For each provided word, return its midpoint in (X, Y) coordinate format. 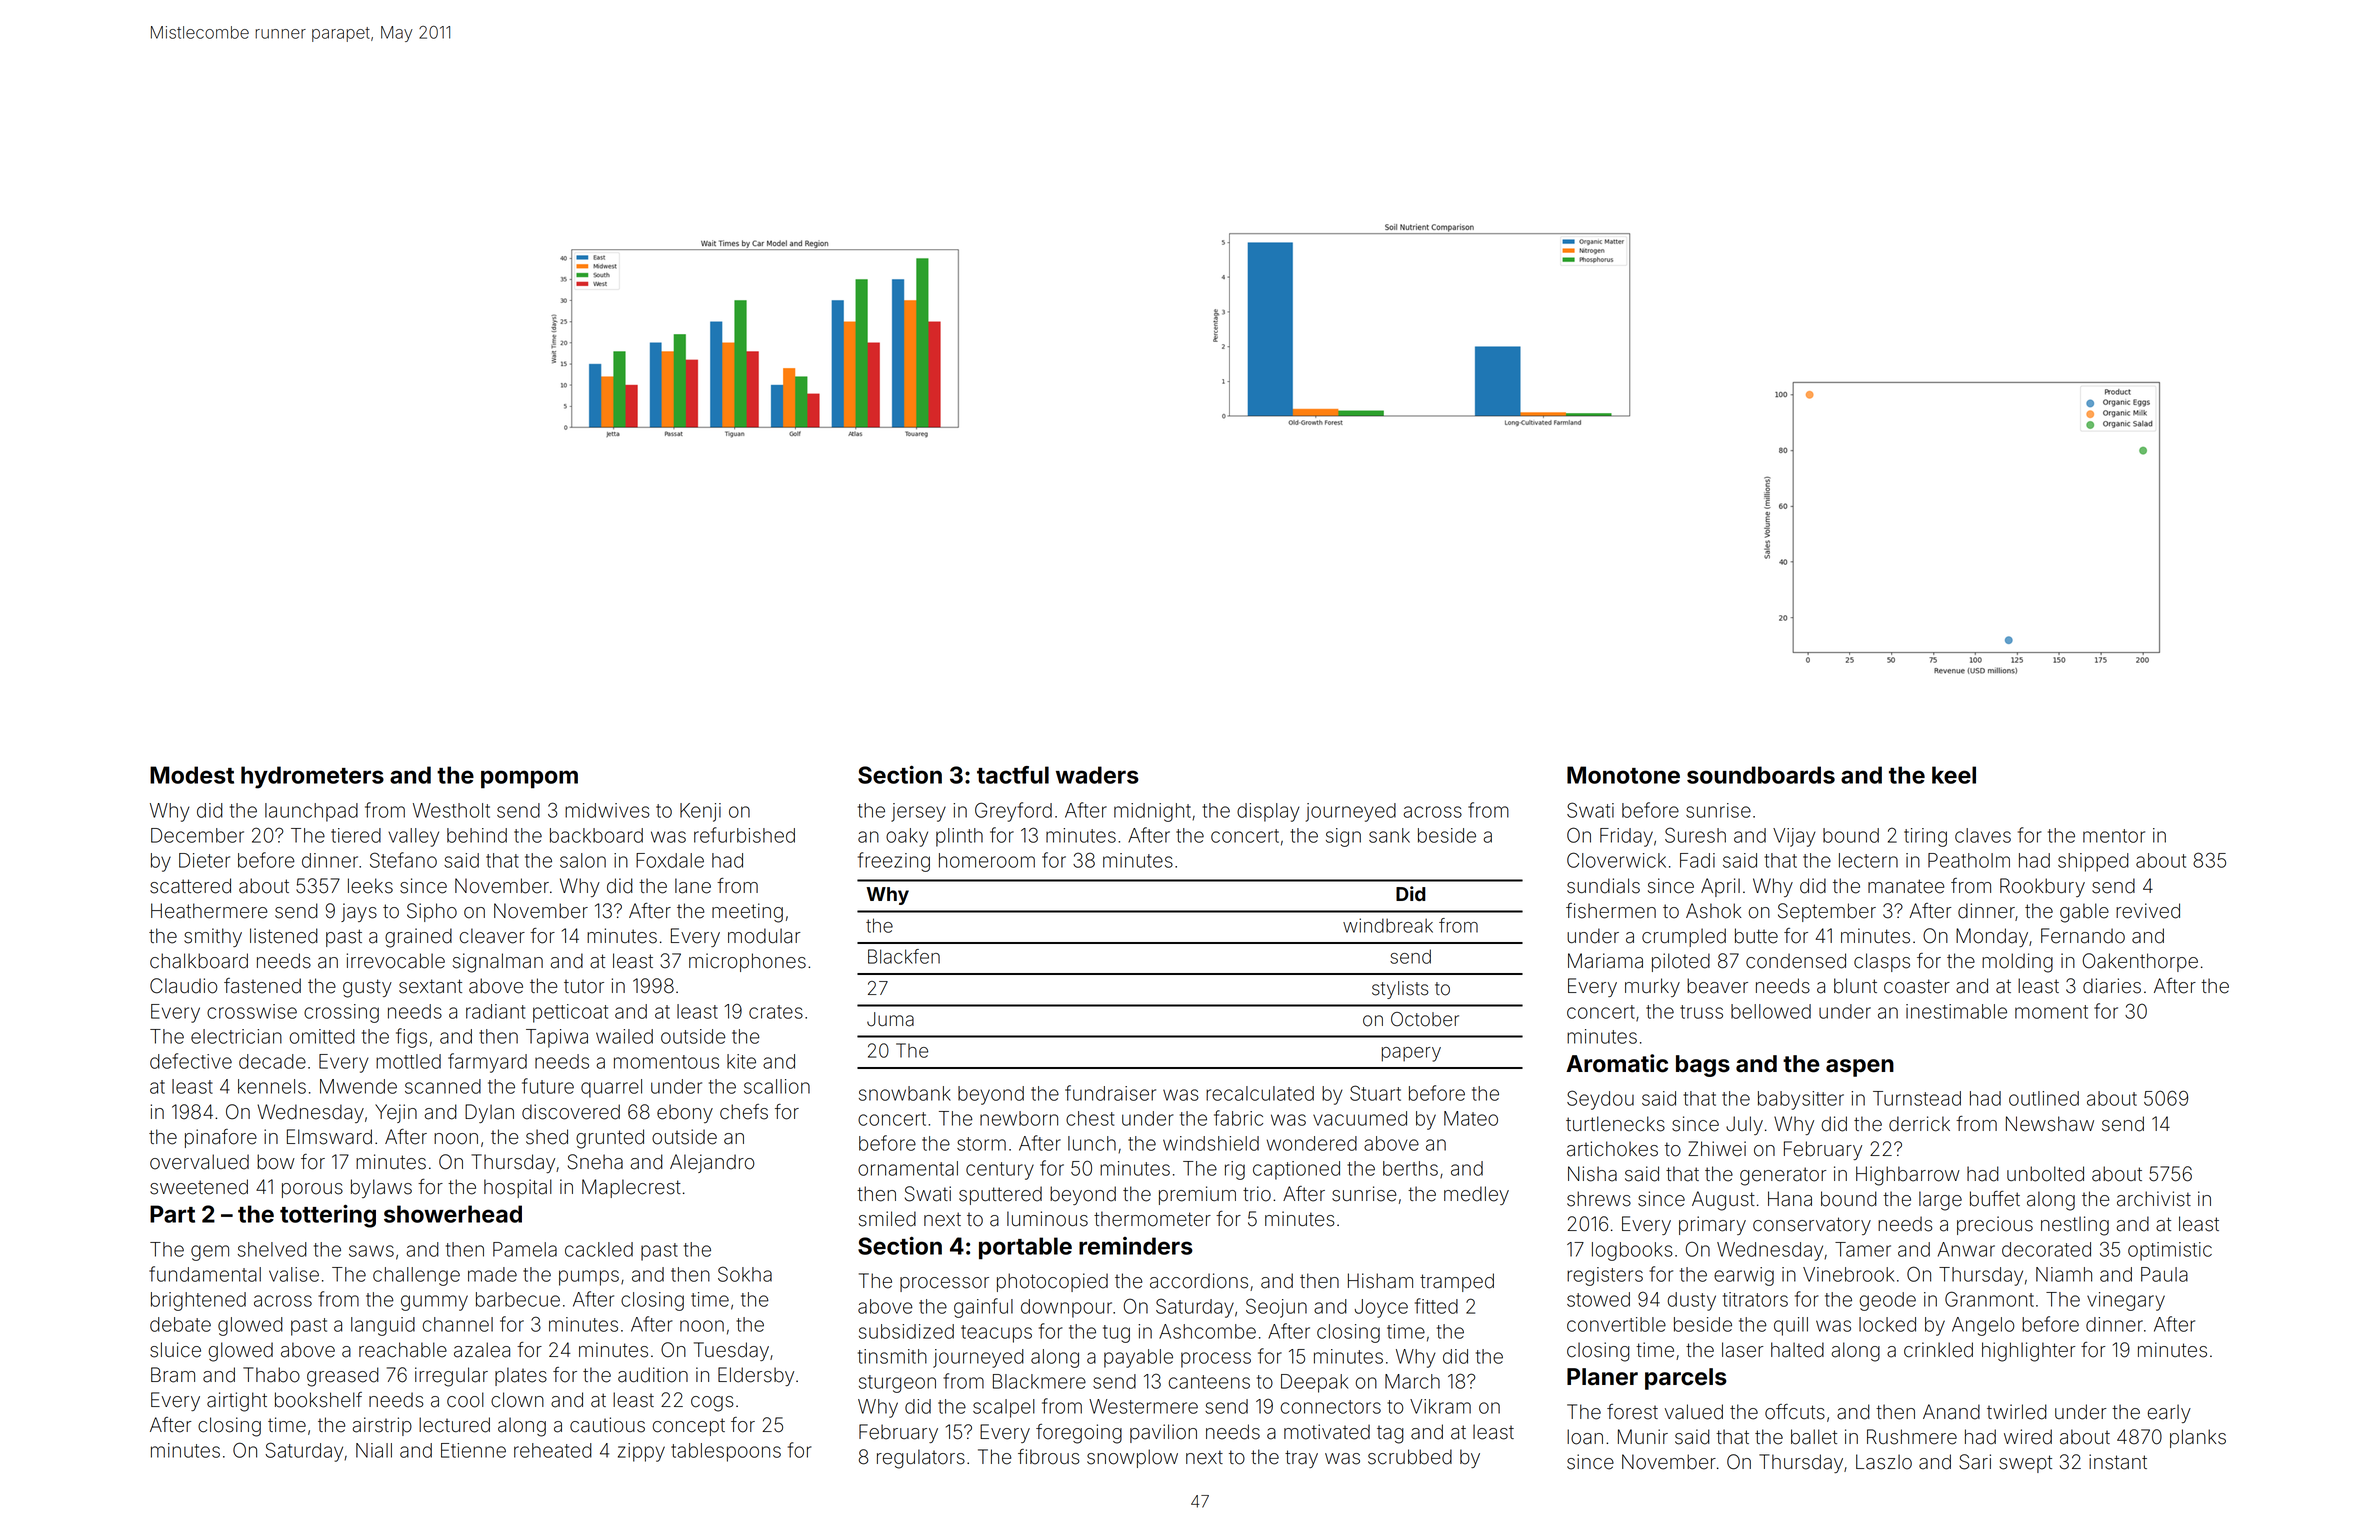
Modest (192, 775)
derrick (1919, 1124)
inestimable (1956, 1011)
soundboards (1761, 775)
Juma (890, 1019)
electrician (236, 1036)
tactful (1013, 775)
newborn (1019, 1118)
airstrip (382, 1426)
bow (276, 1162)
